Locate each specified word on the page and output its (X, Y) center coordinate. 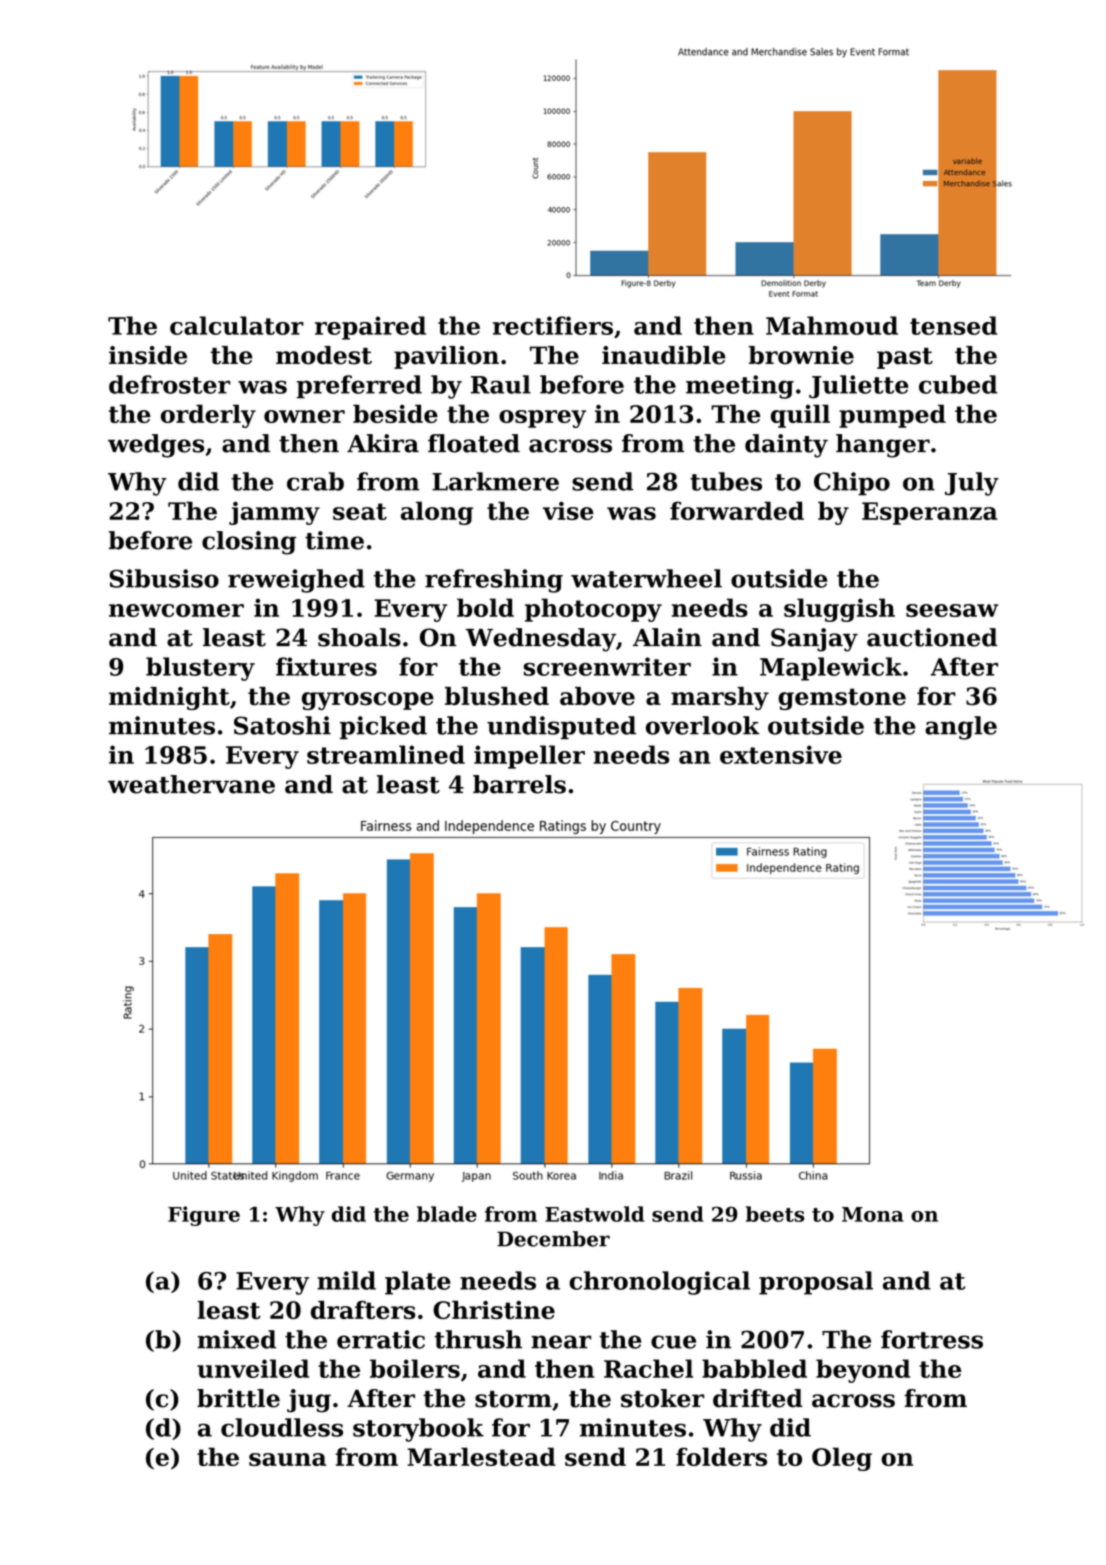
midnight (169, 698)
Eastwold (594, 1214)
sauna (287, 1459)
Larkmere (495, 481)
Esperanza (929, 513)
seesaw (952, 610)
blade (447, 1214)
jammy (274, 513)
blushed (497, 696)
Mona (873, 1214)
